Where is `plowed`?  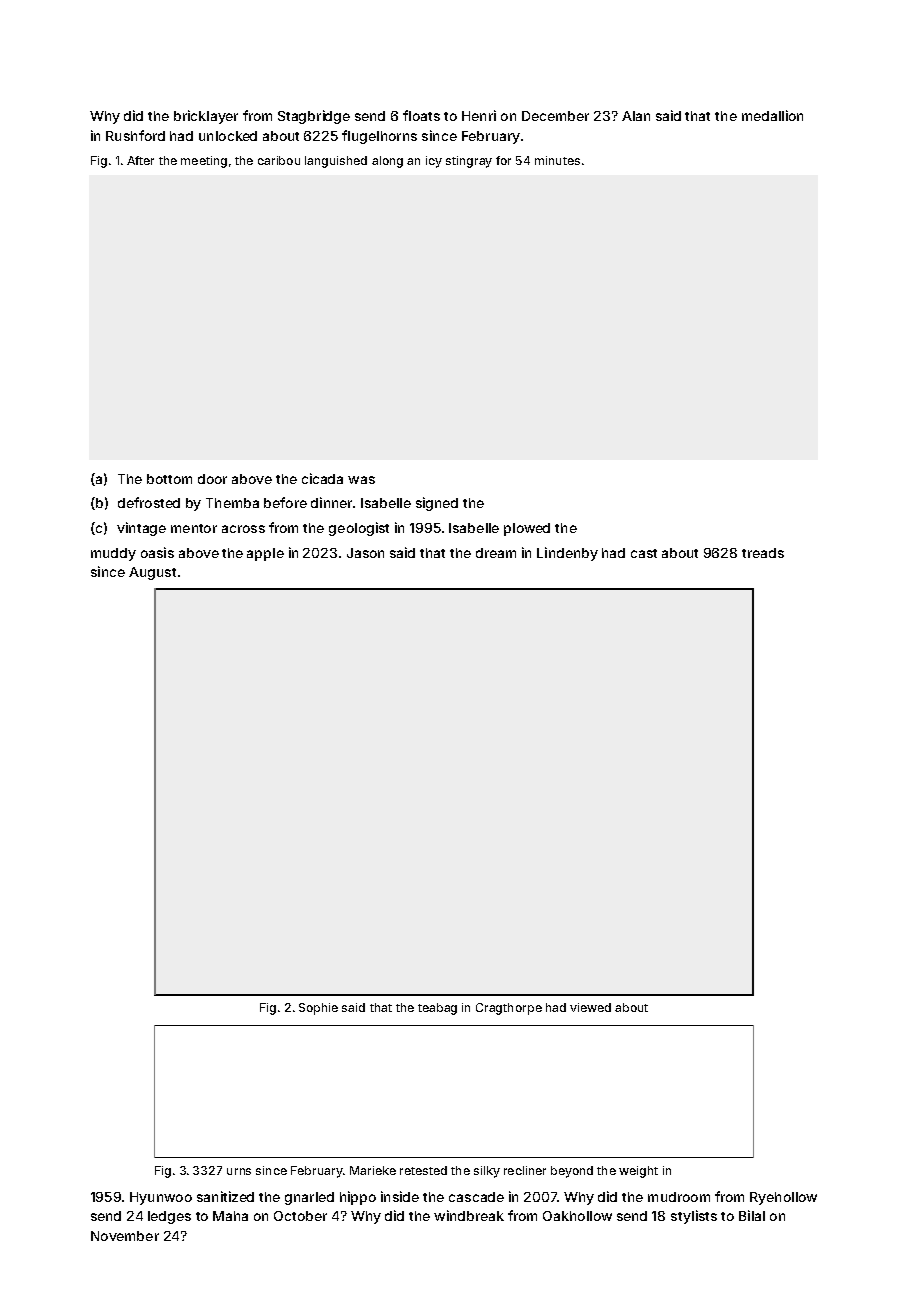 plowed is located at coordinates (527, 529).
